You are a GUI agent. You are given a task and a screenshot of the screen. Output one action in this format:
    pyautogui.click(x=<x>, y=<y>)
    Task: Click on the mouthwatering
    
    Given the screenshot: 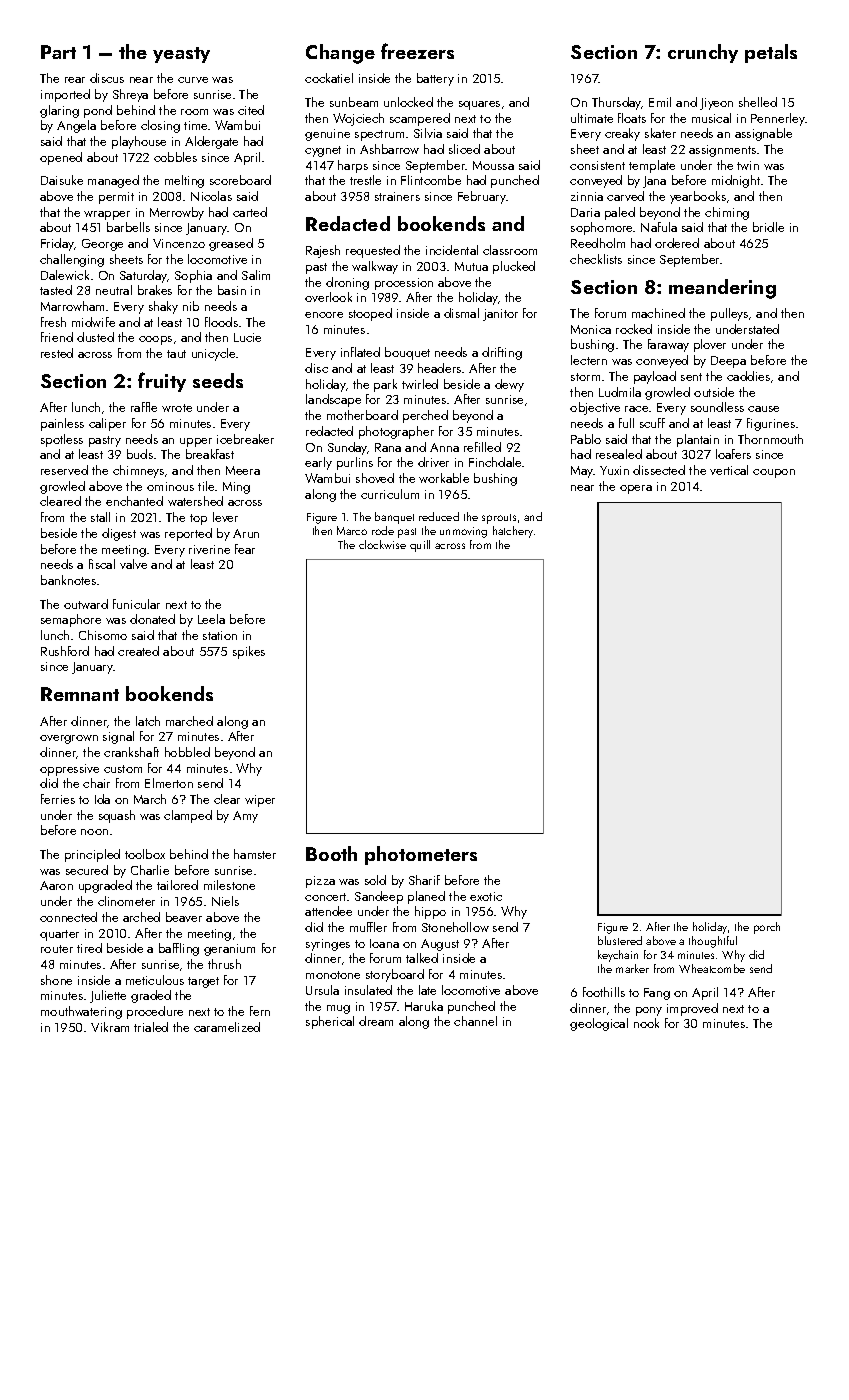 What is the action you would take?
    pyautogui.click(x=81, y=1012)
